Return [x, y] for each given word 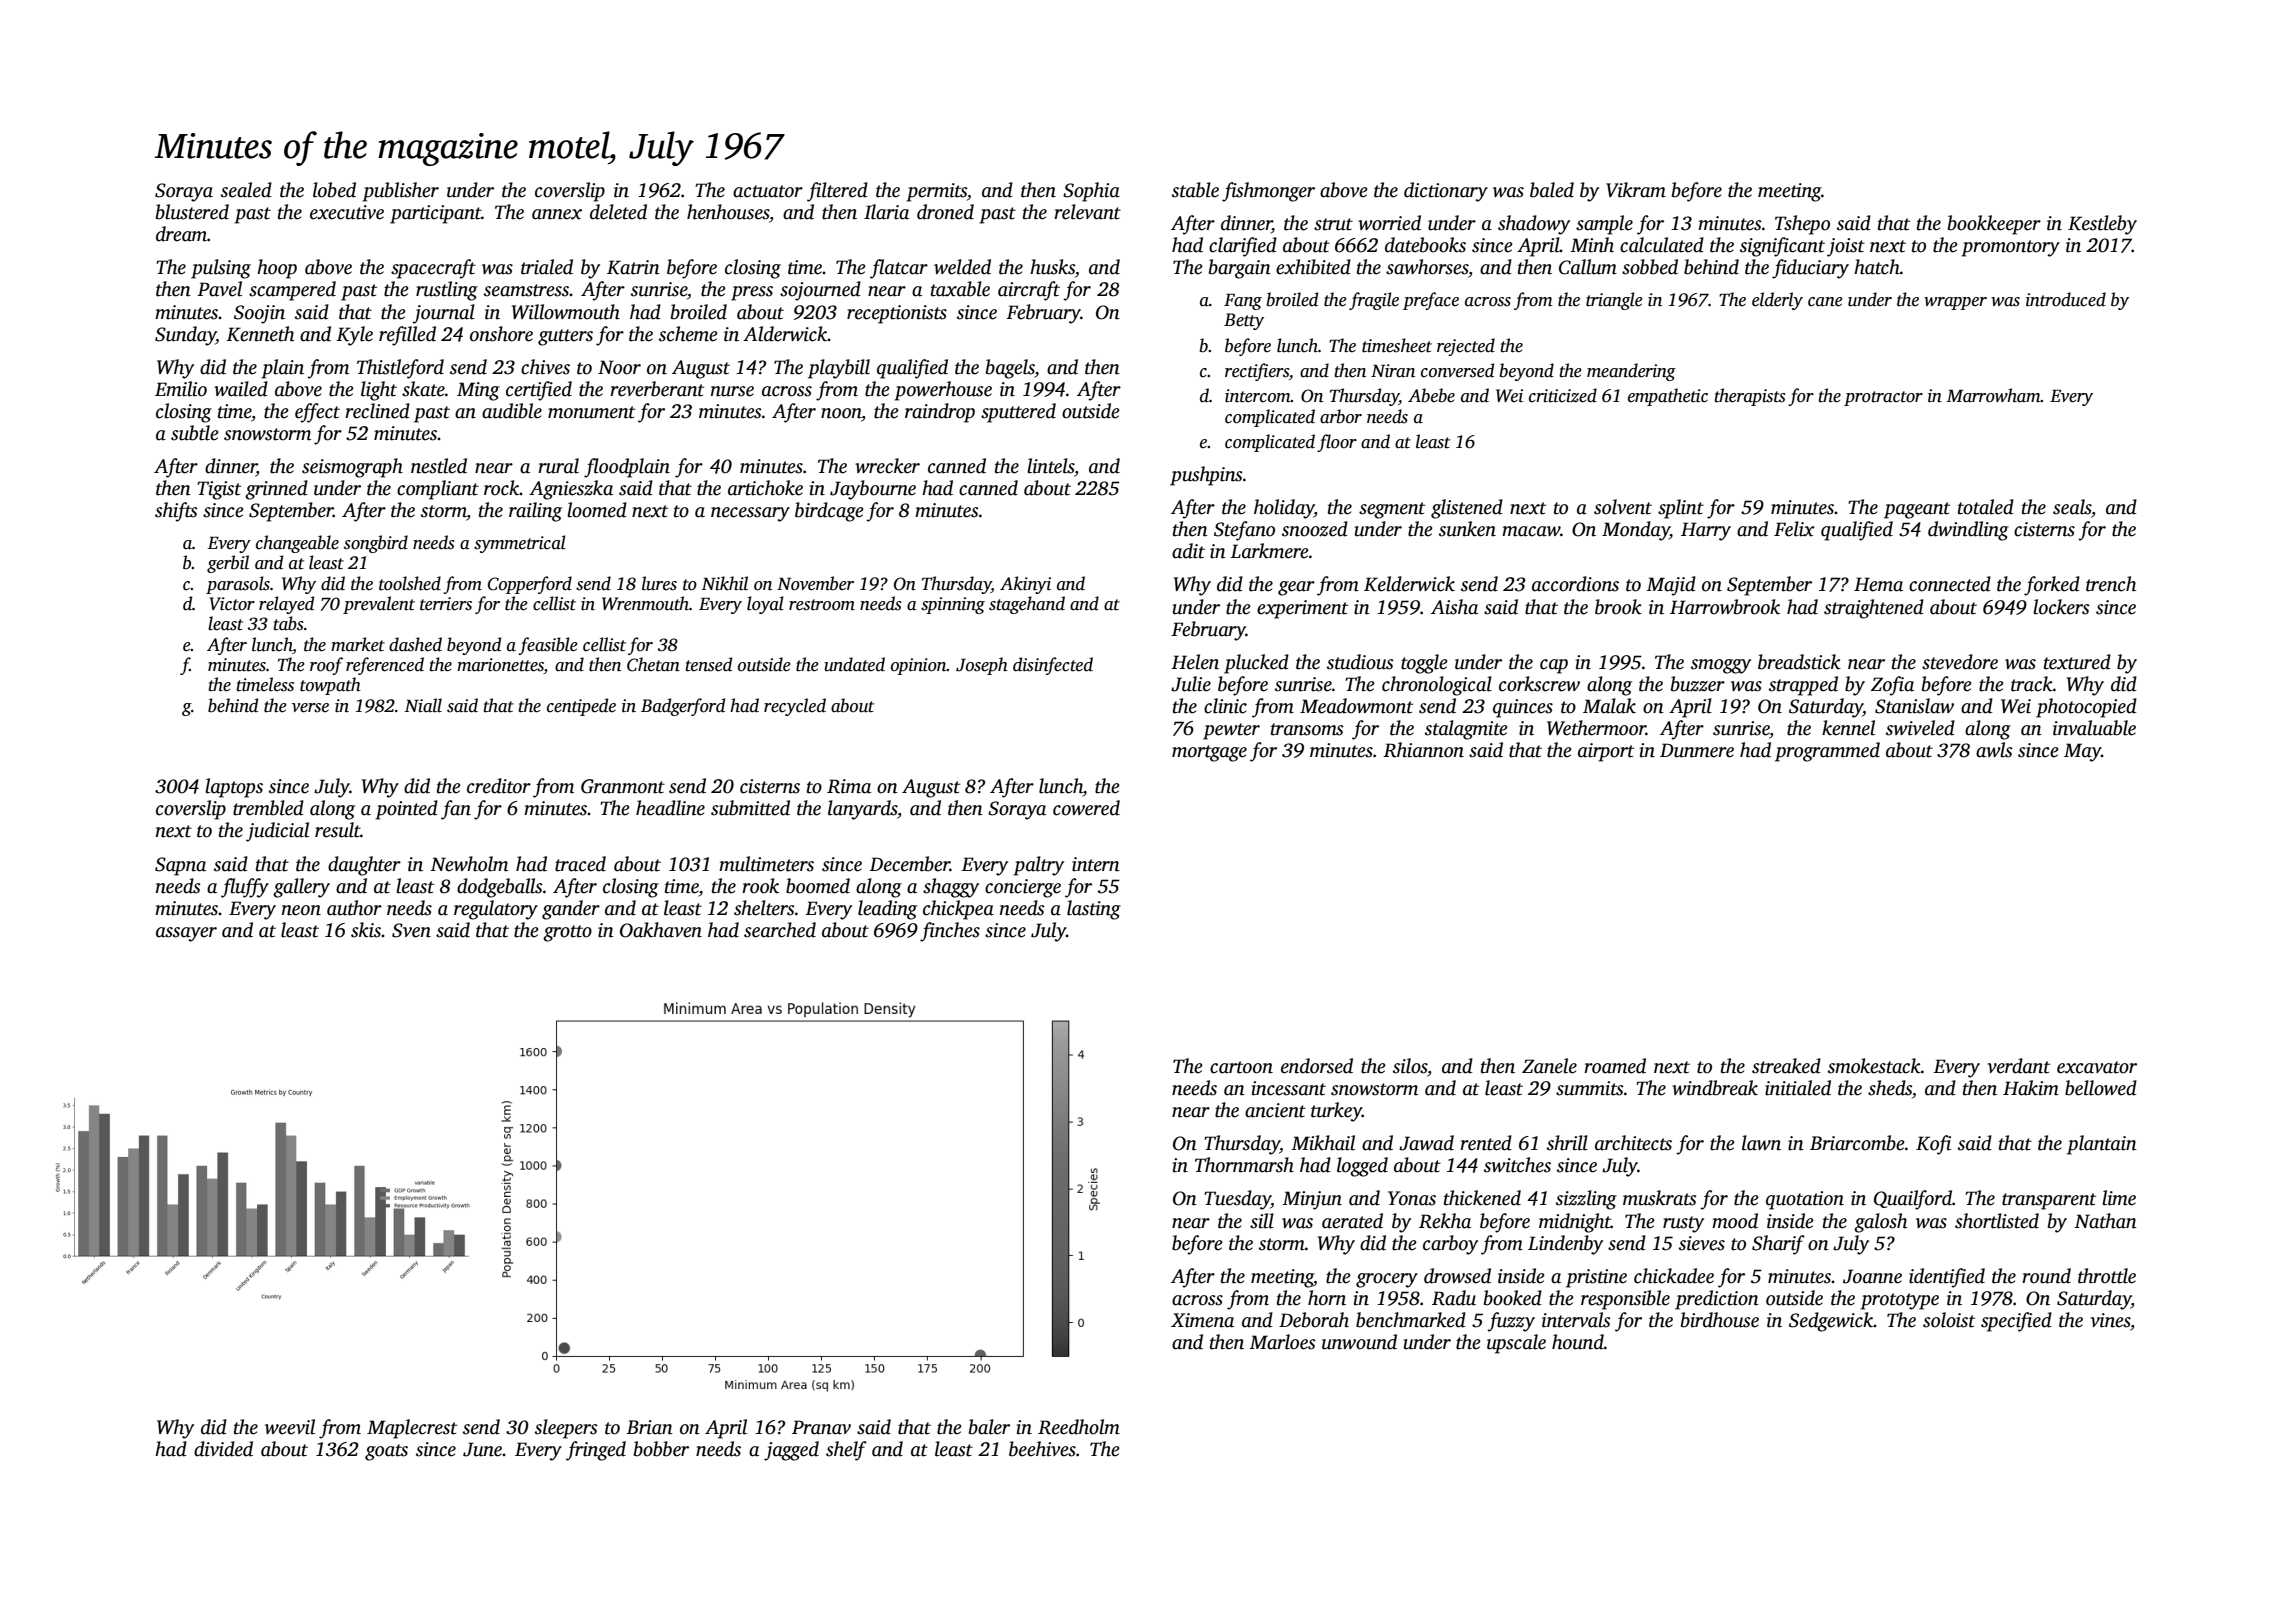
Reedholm [1079, 1427]
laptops [234, 788]
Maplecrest [412, 1429]
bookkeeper [1994, 225]
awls [1994, 750]
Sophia [1091, 192]
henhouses [728, 212]
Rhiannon [1423, 750]
